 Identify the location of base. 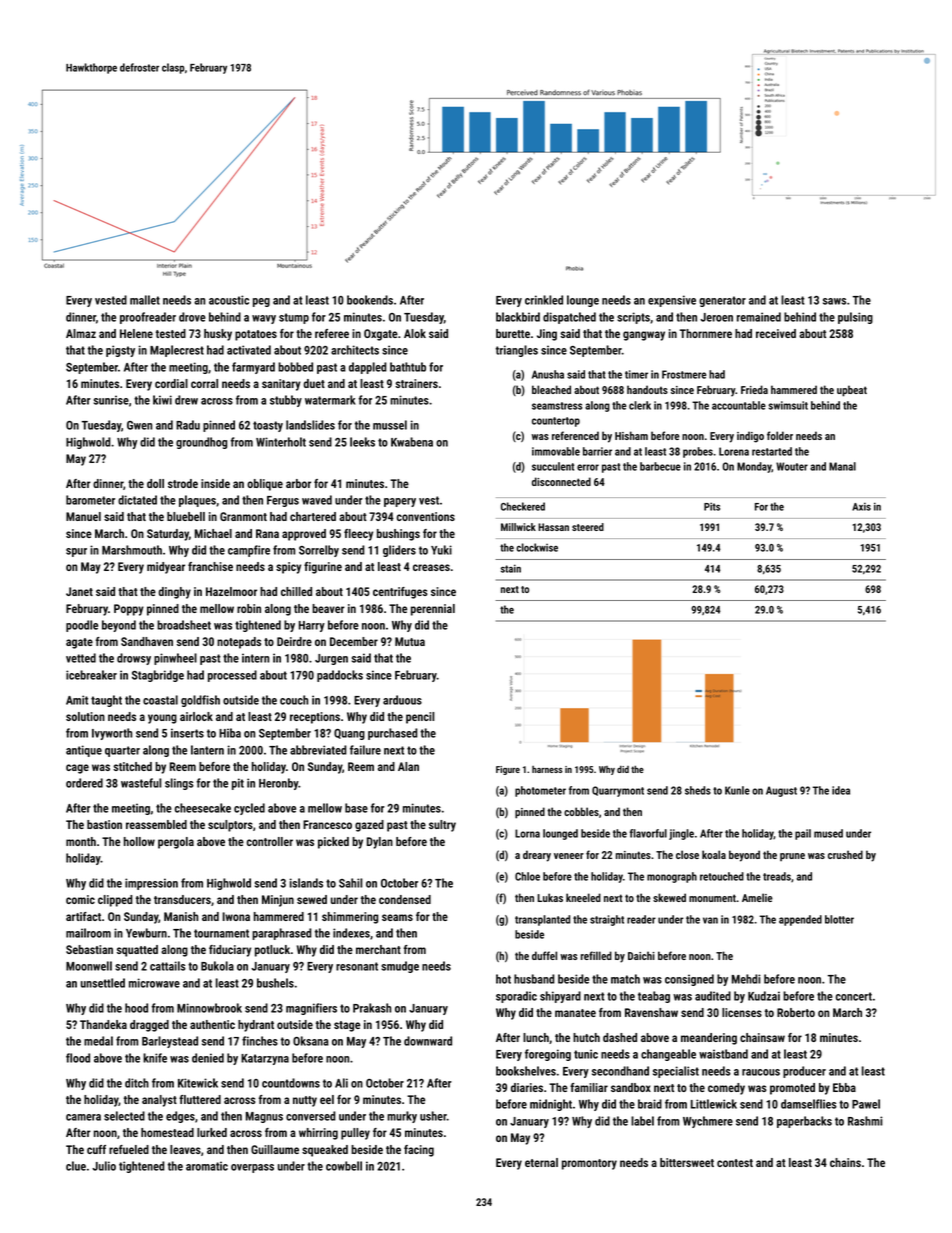
(356, 808).
